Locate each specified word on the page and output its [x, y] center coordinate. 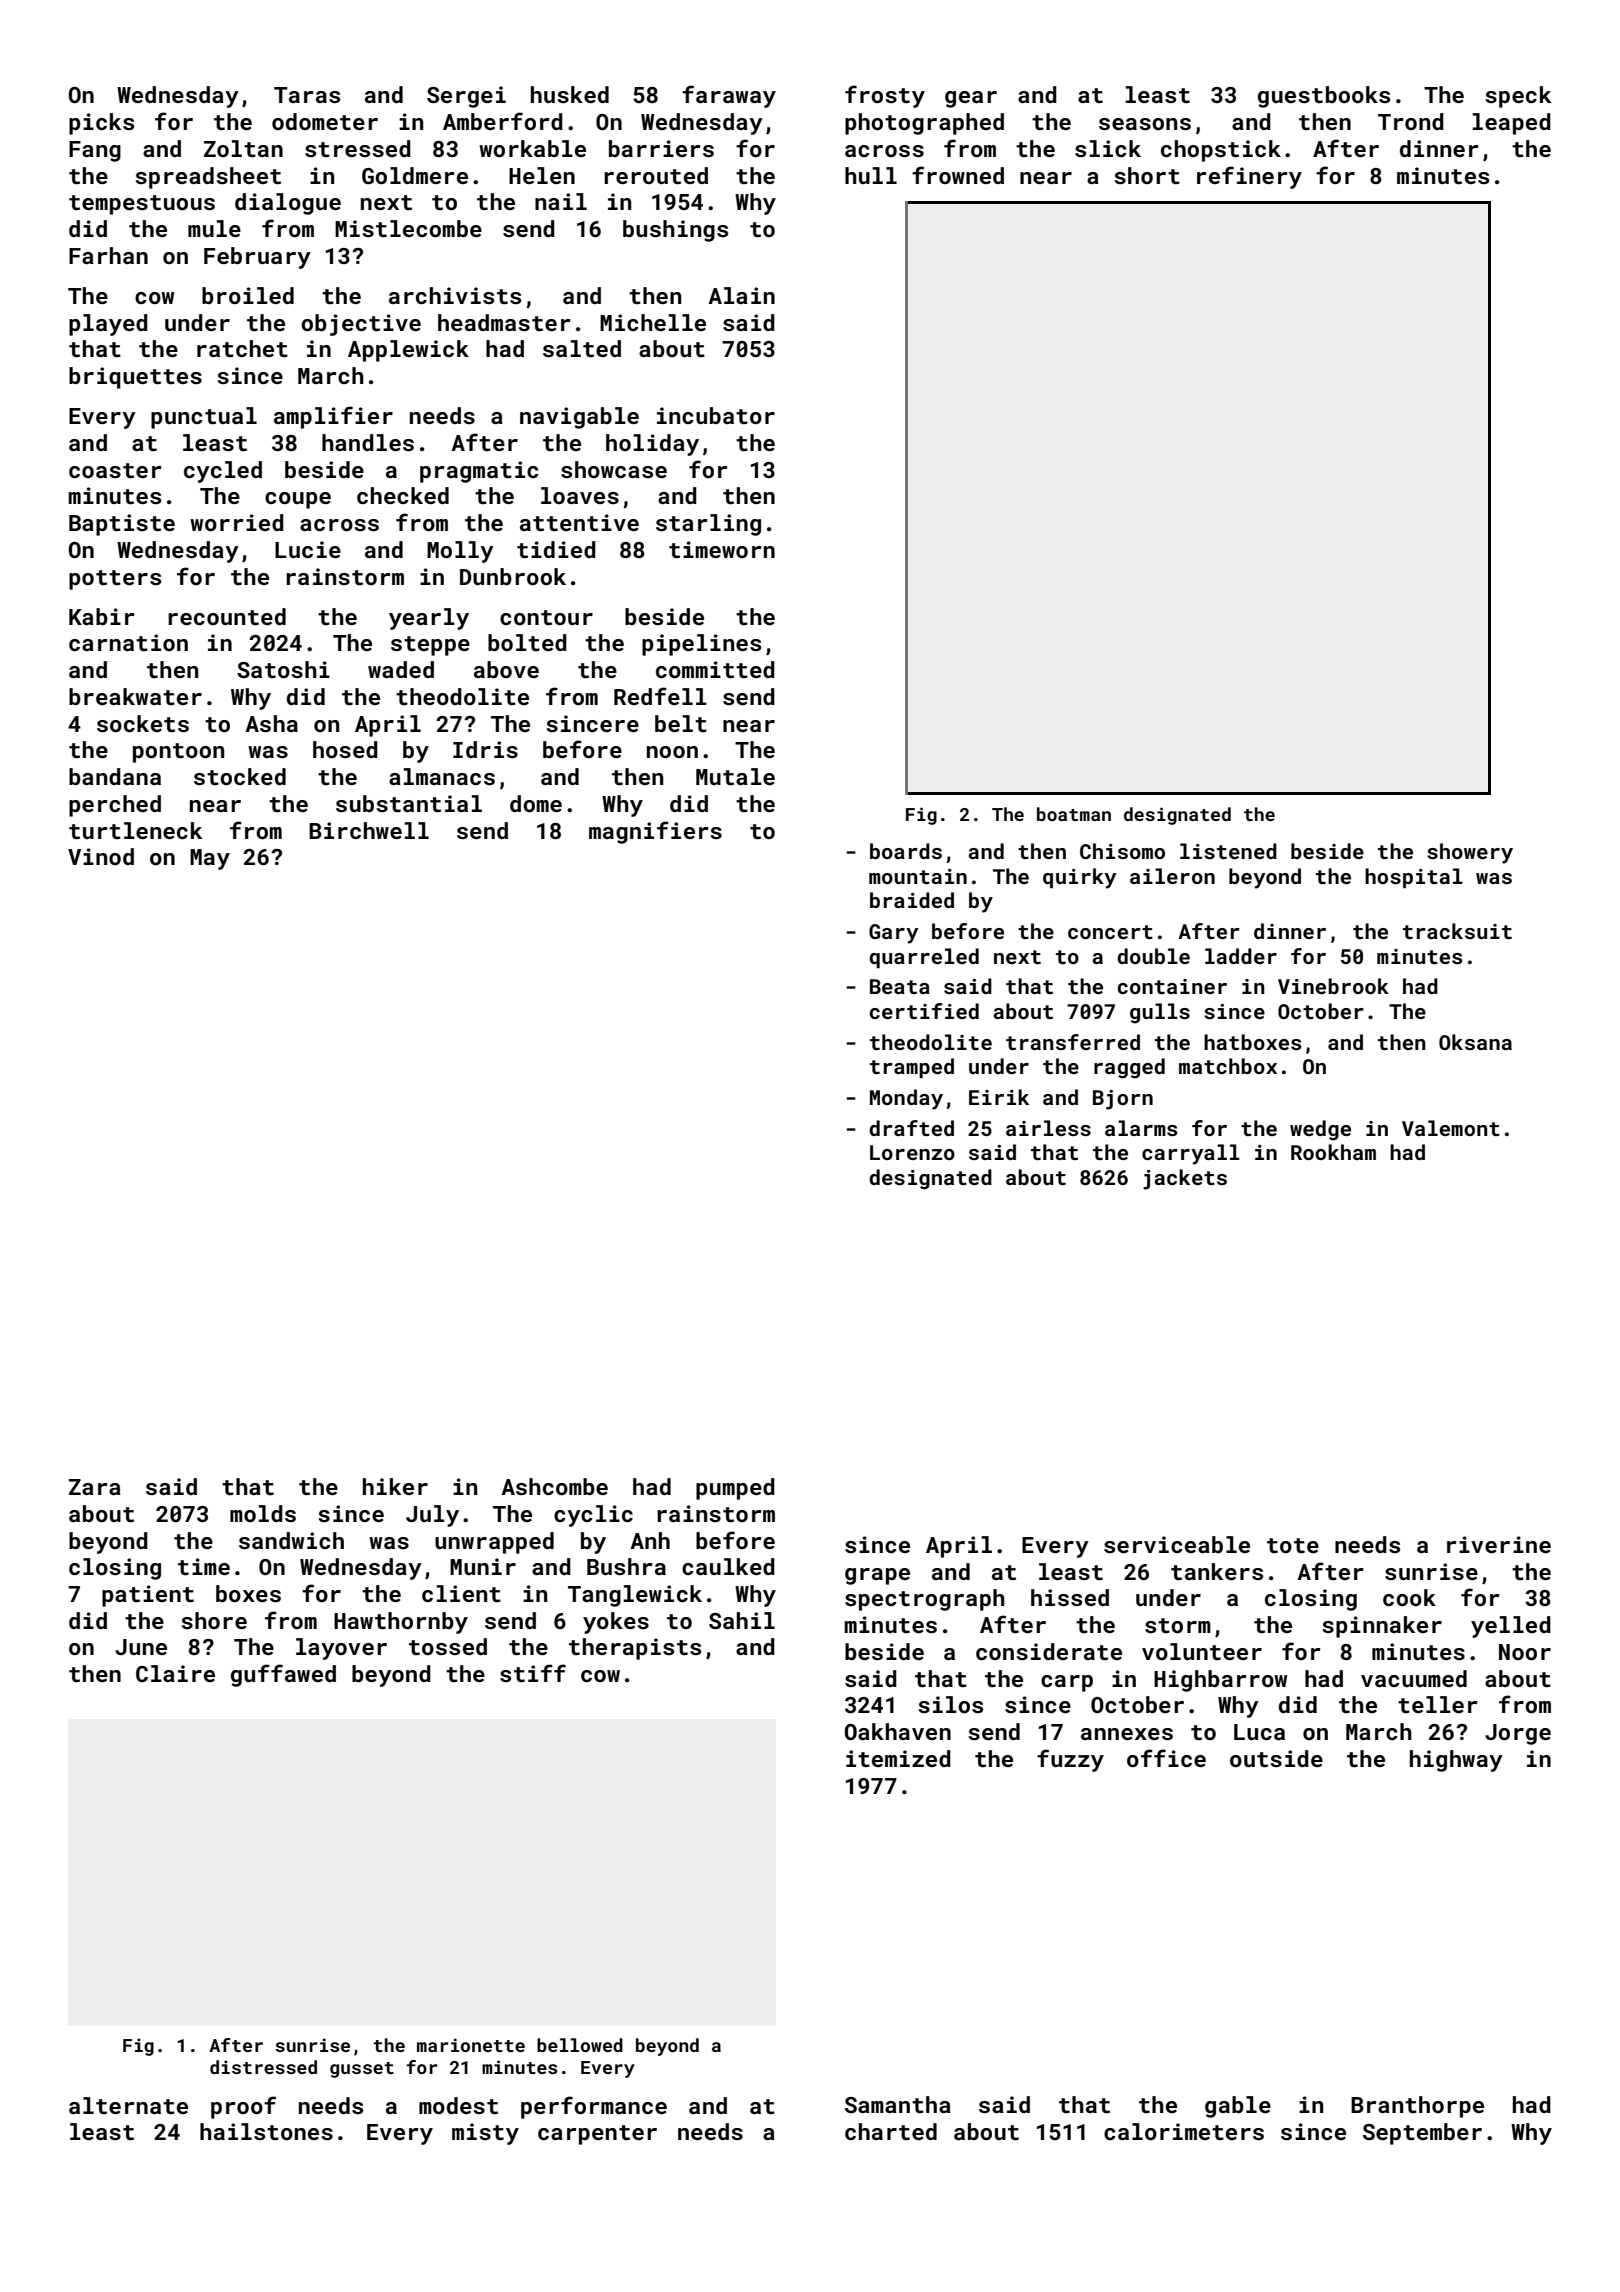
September [1422, 2134]
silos [950, 1704]
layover [341, 1649]
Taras [307, 95]
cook [1409, 1597]
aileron [1172, 876]
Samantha [898, 2104]
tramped [912, 1068]
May [210, 859]
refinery [1249, 177]
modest [458, 2105]
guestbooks [1324, 97]
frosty [885, 96]
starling [708, 525]
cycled [223, 472]
